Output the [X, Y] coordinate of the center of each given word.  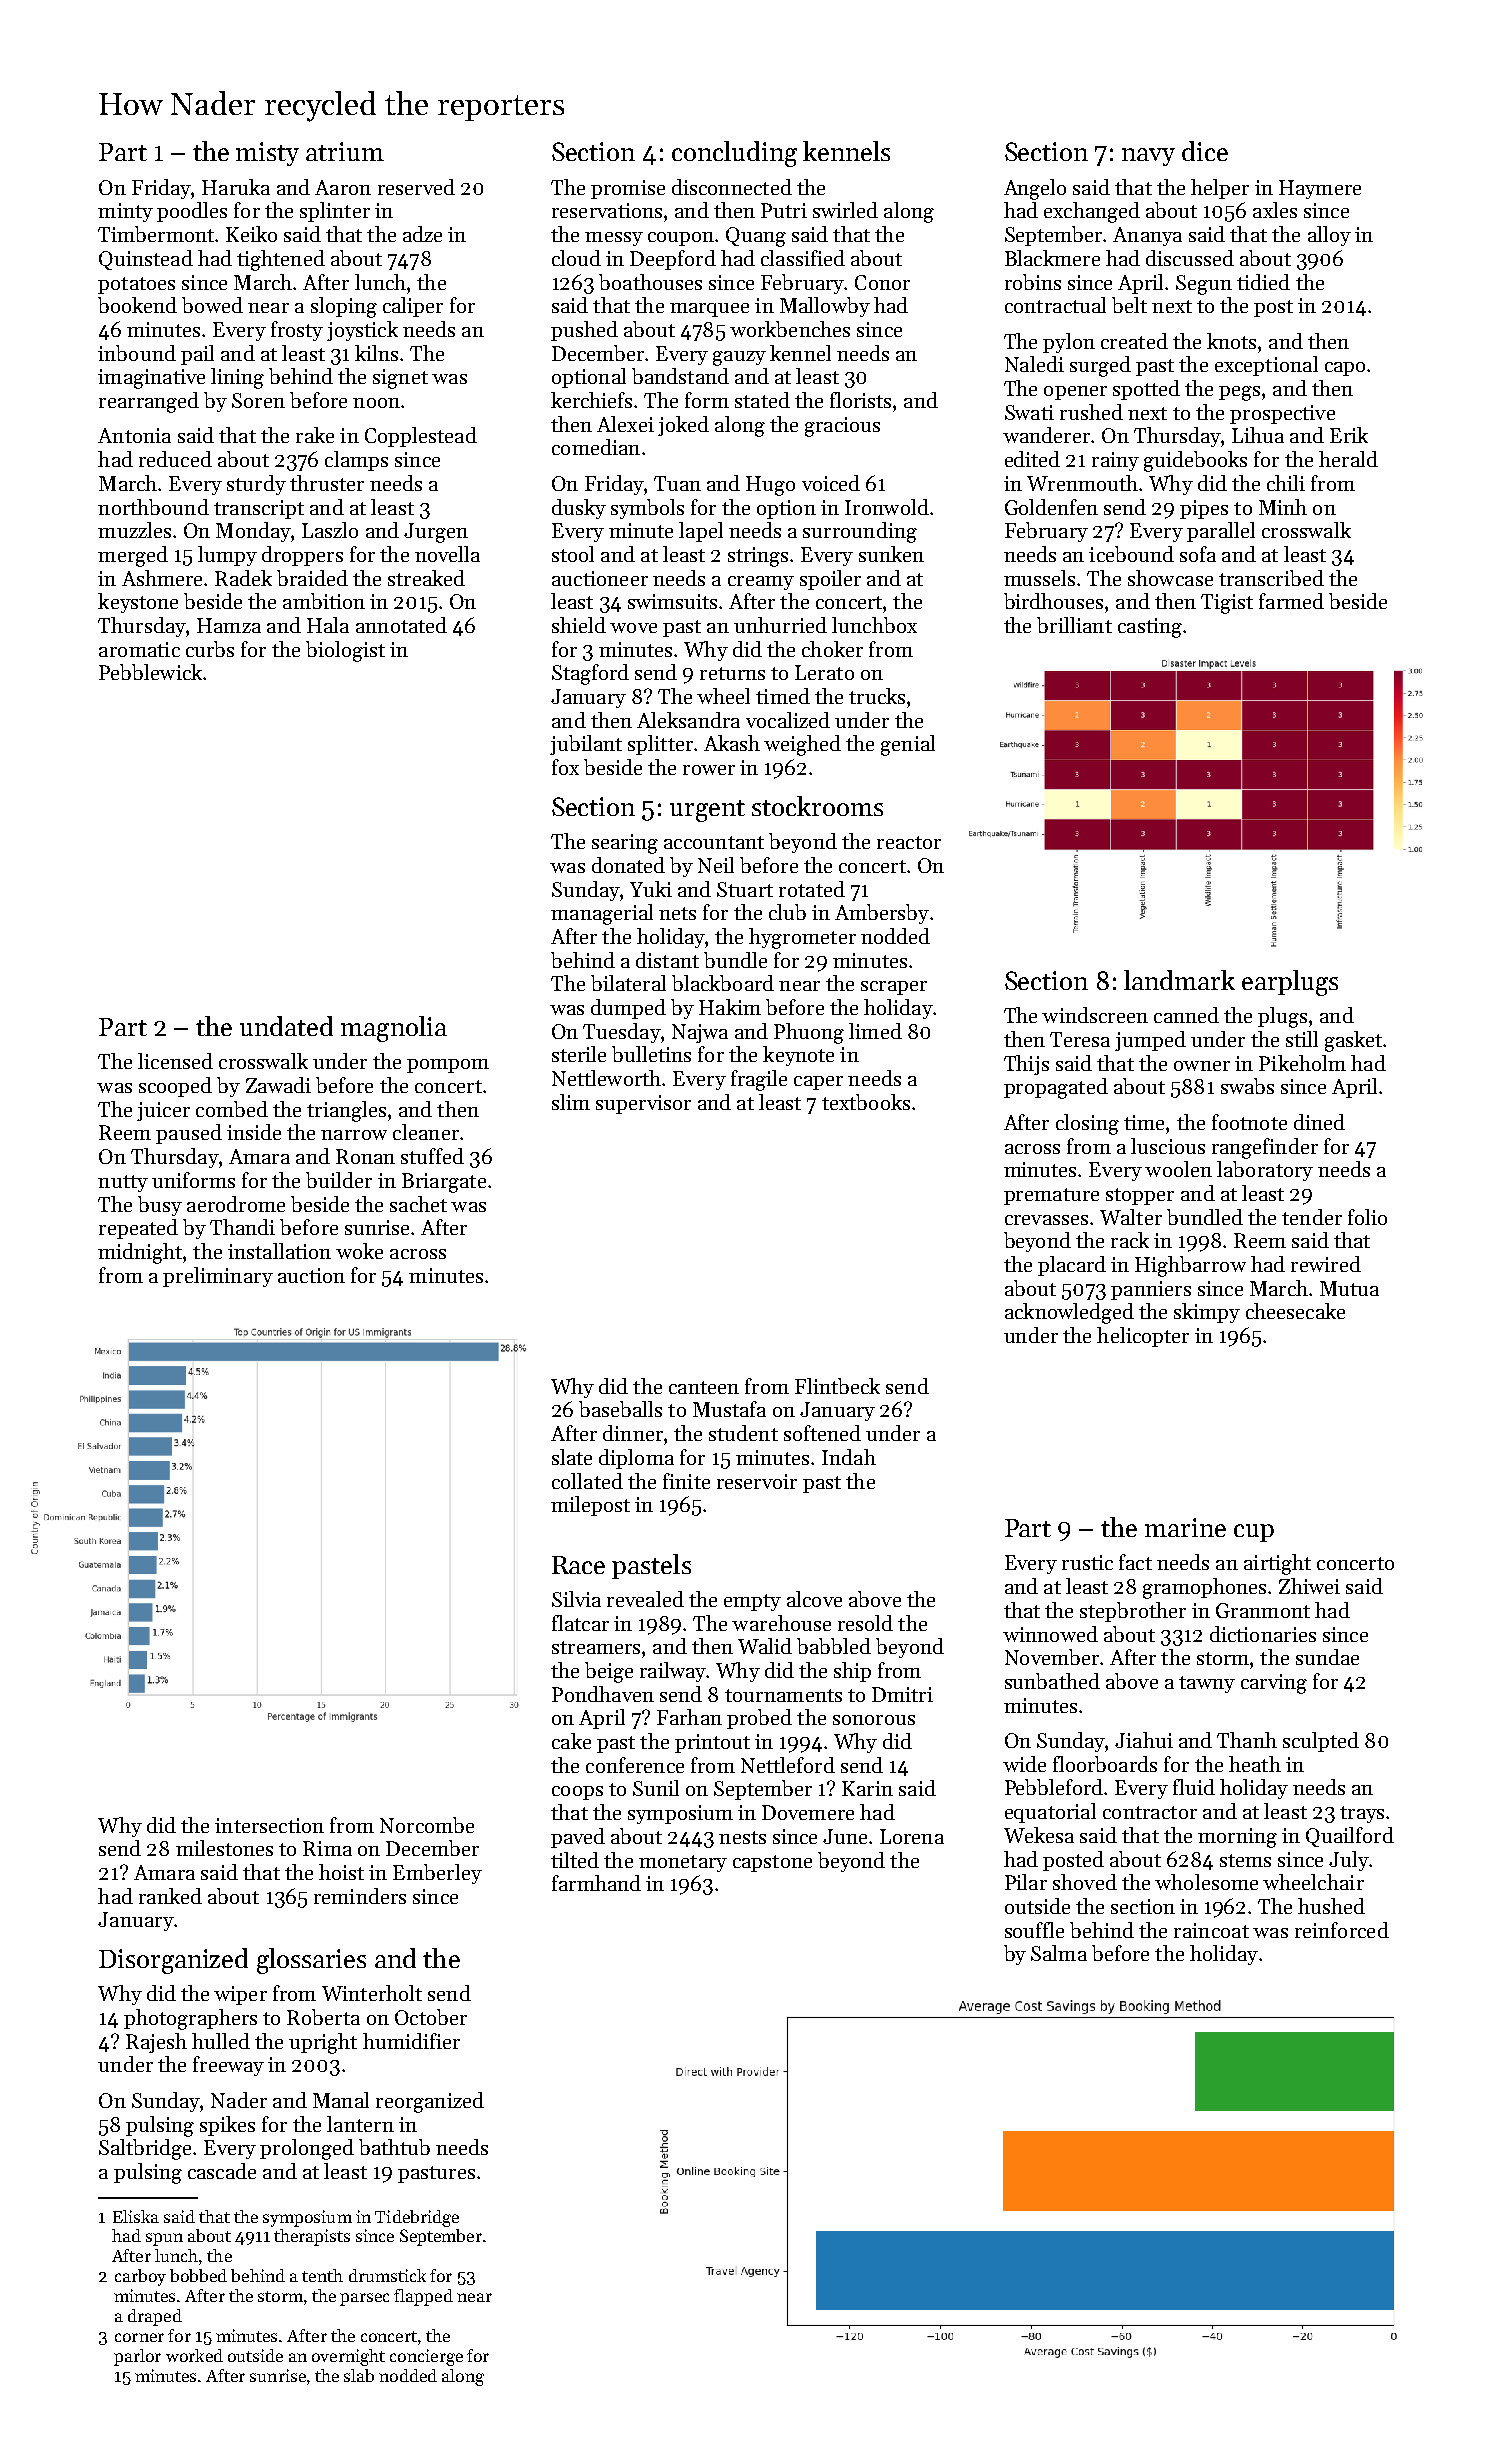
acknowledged [1069, 1313]
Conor [882, 282]
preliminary [218, 1277]
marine [1185, 1527]
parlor [137, 2357]
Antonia [134, 435]
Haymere [1320, 189]
